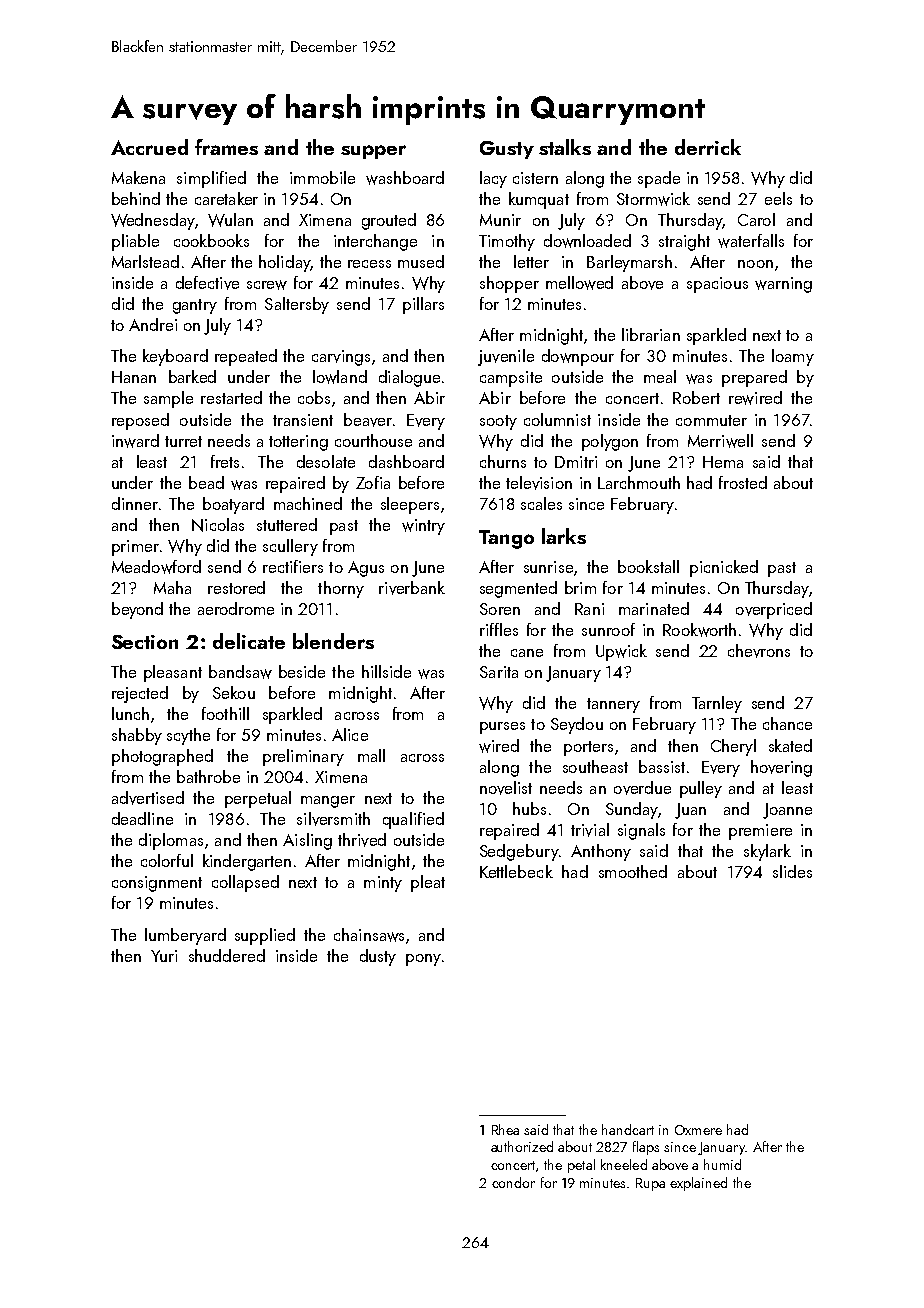 This document has height=1308, width=924. I want to click on explained, so click(698, 1184).
